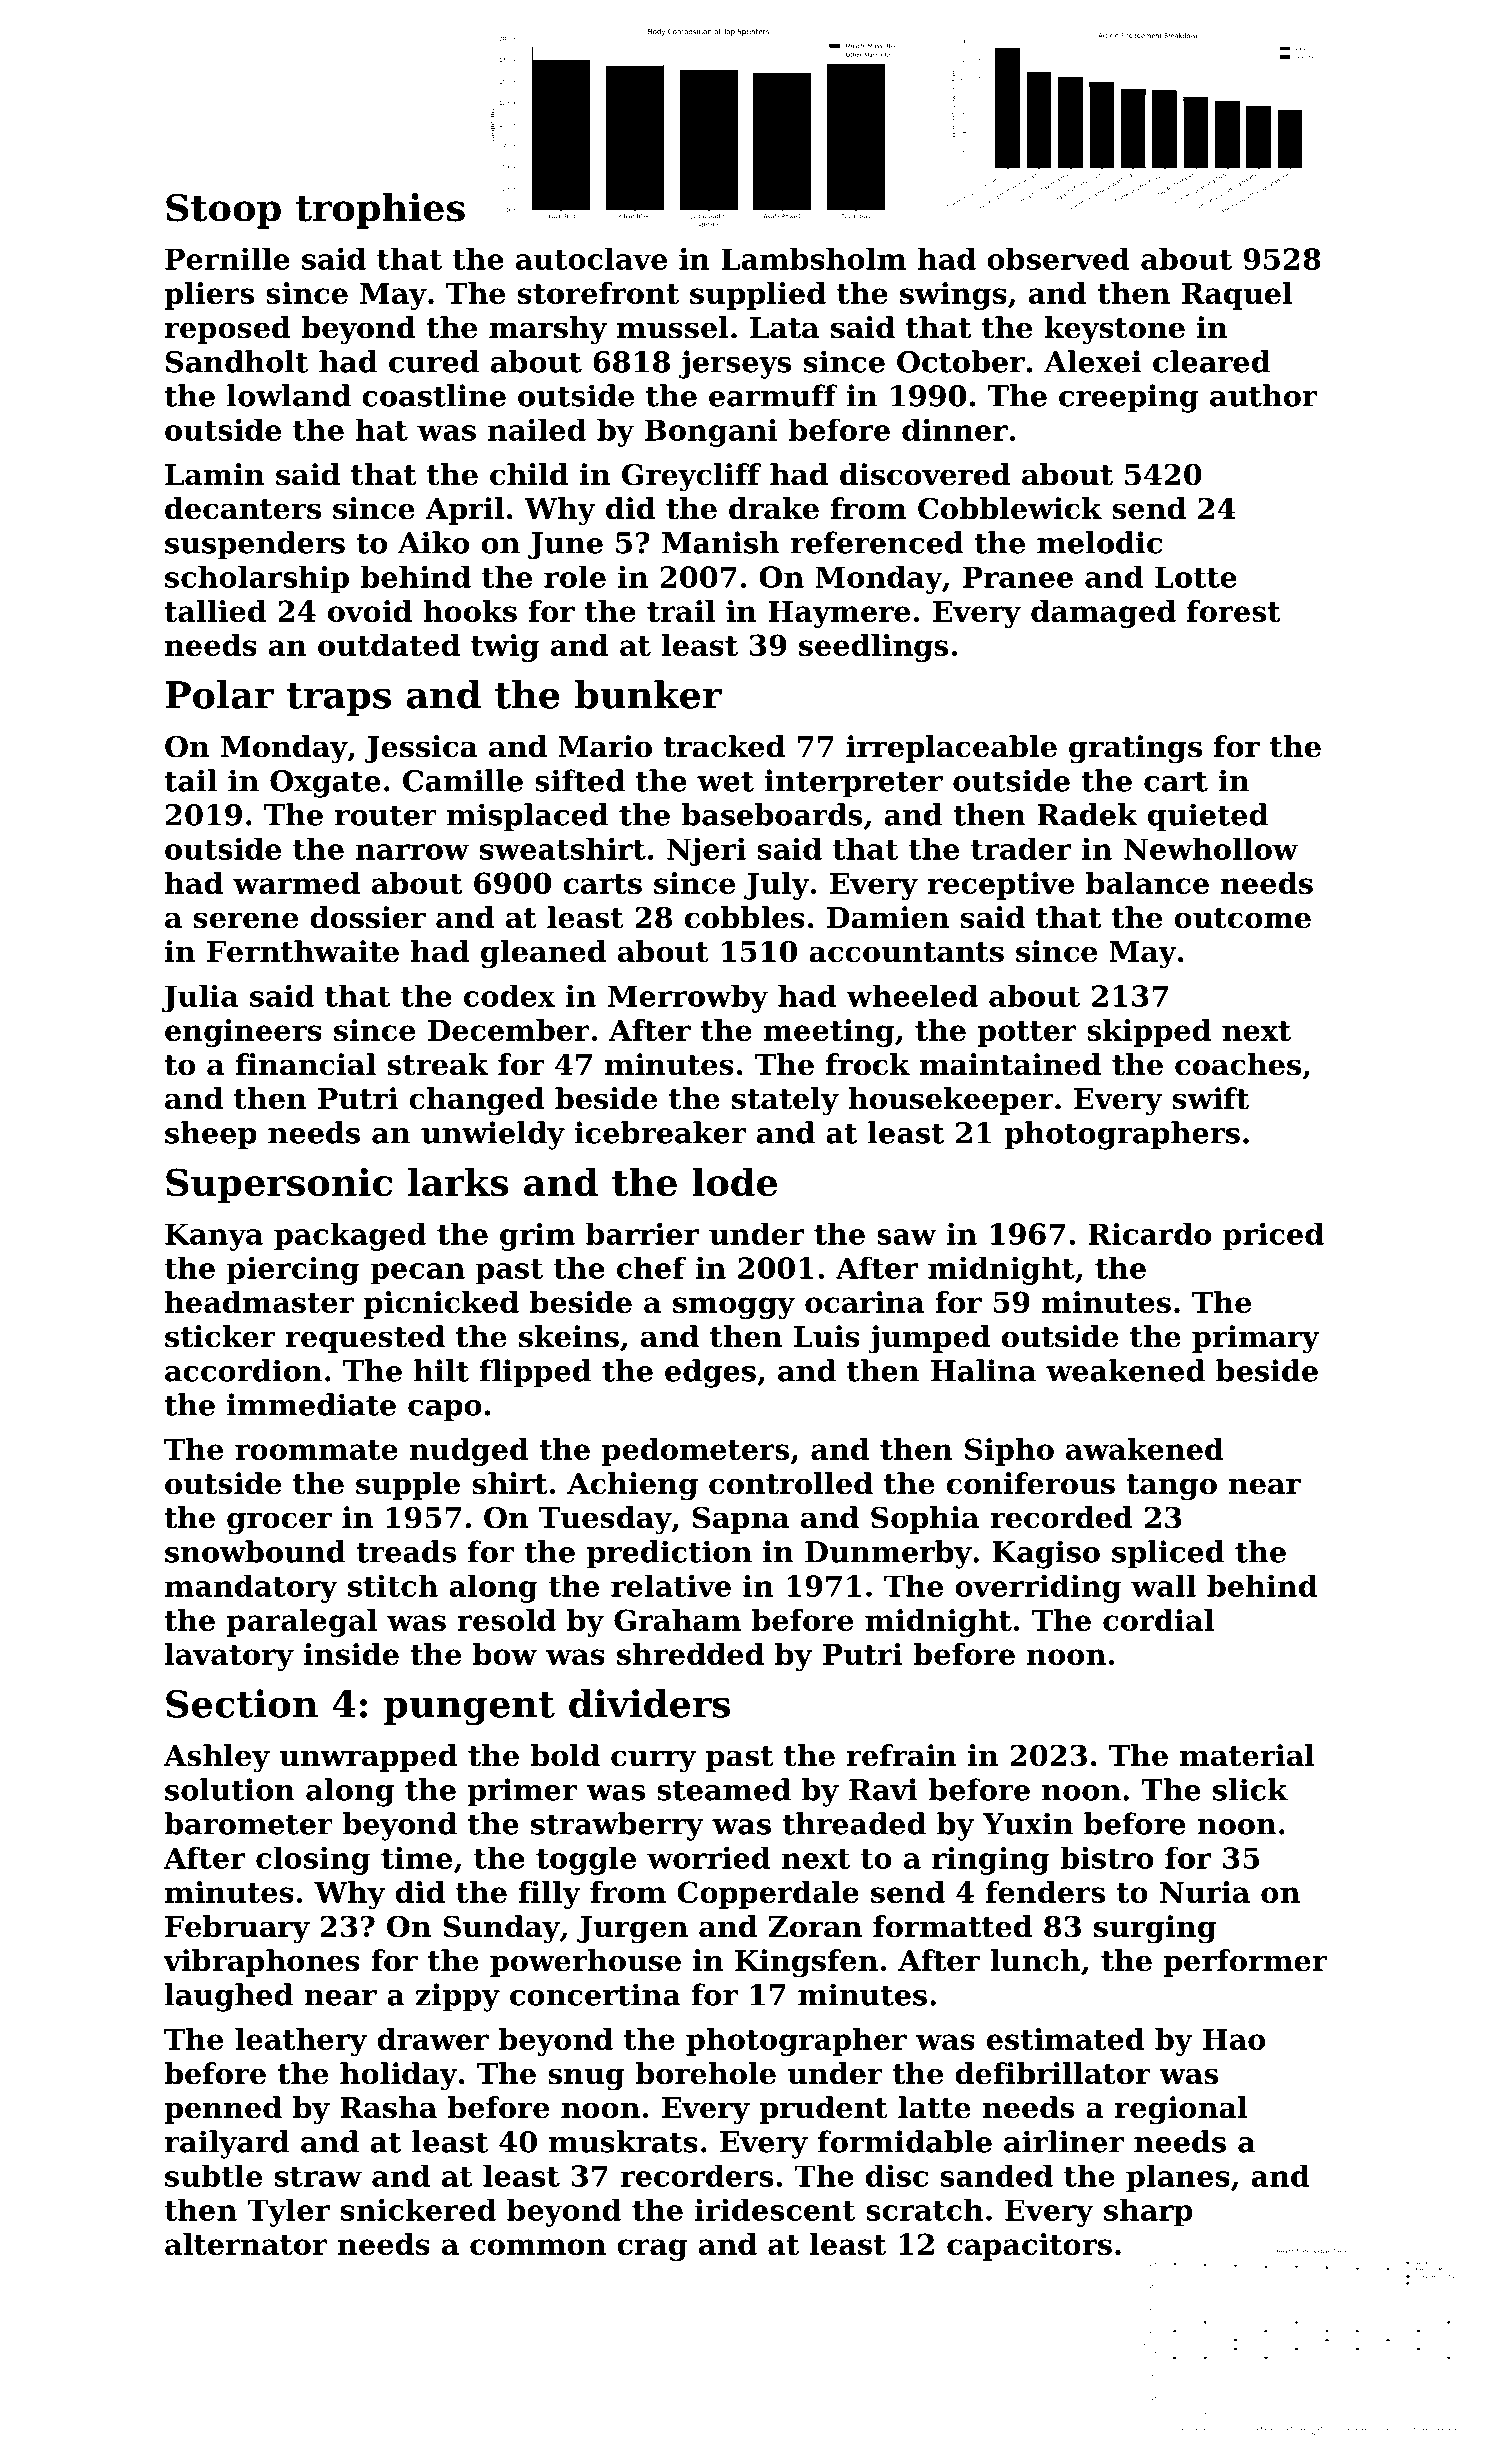 The width and height of the screenshot is (1496, 2464). I want to click on supple, so click(408, 1486).
